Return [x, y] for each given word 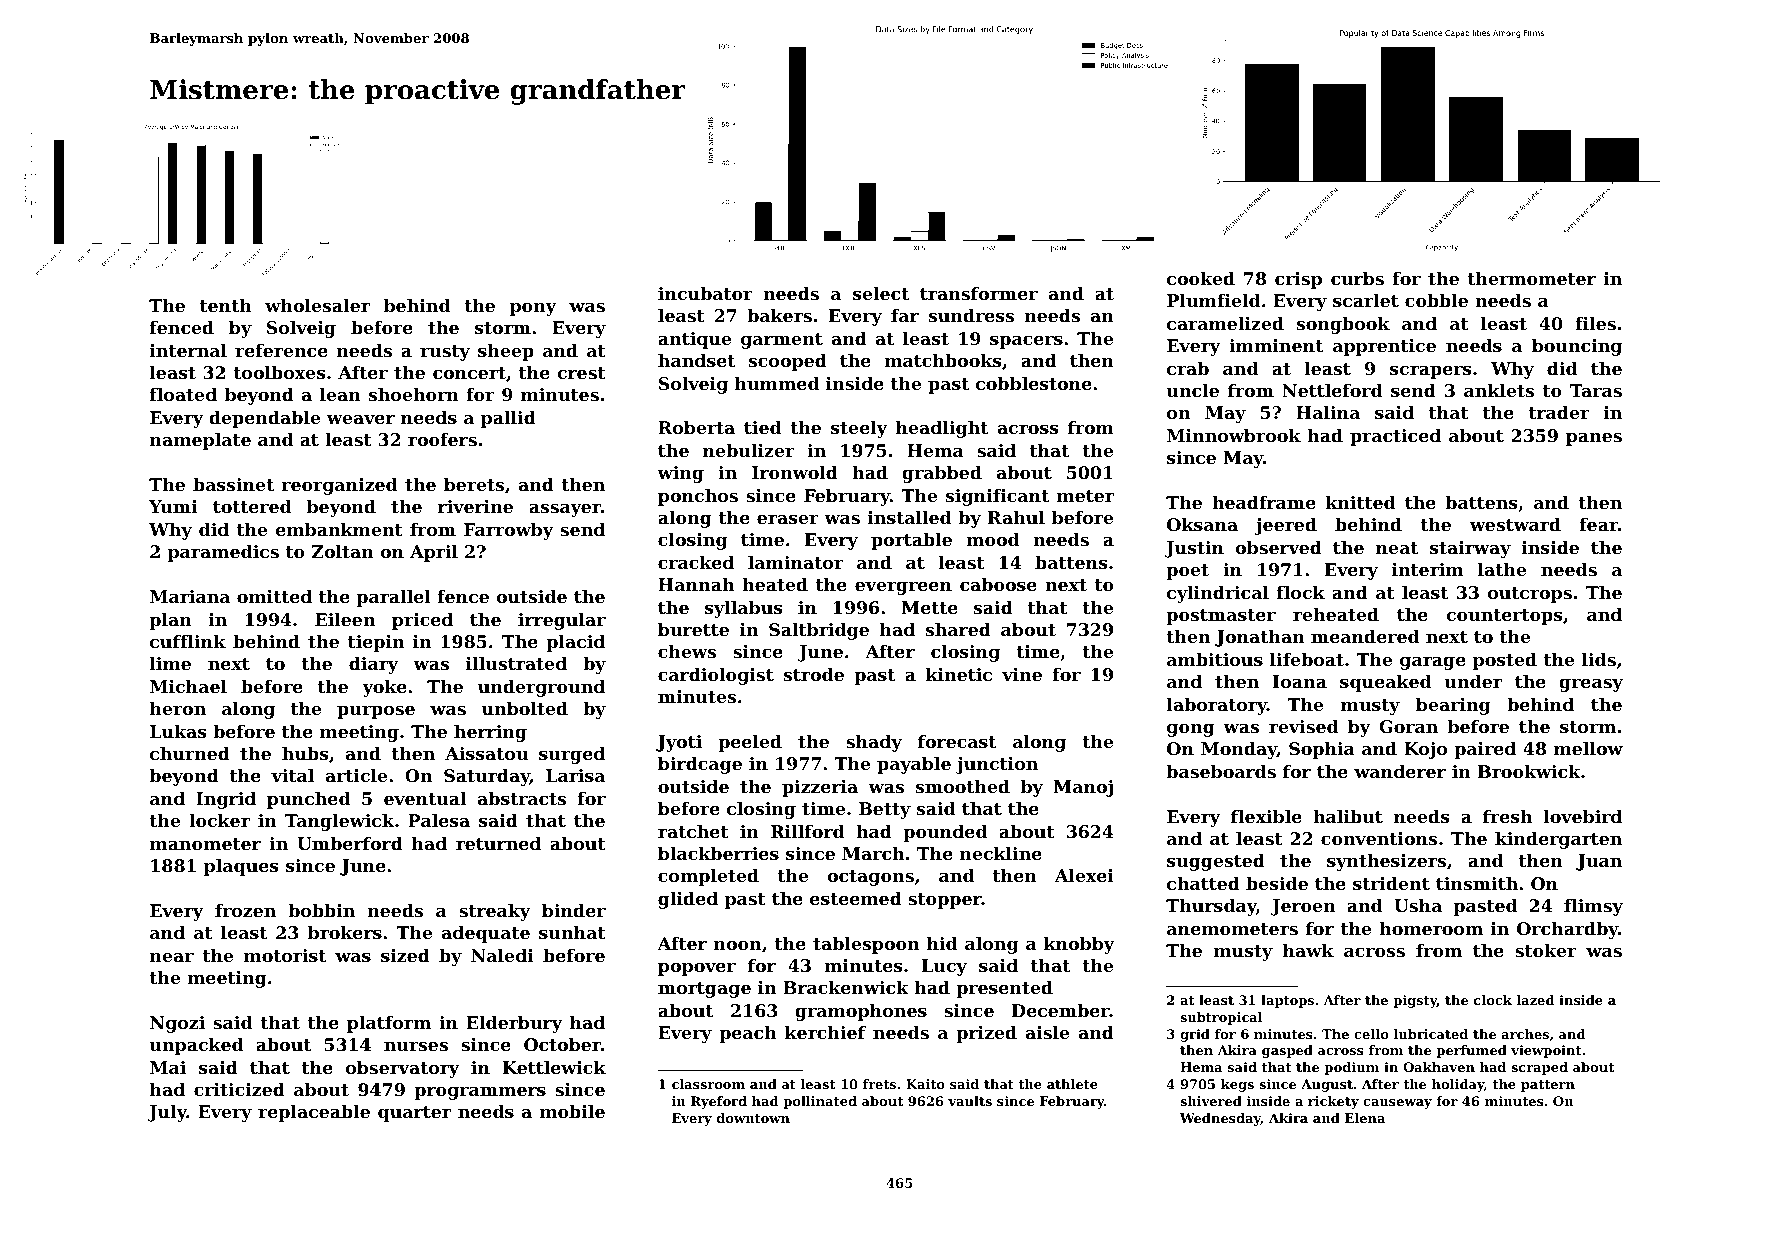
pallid [508, 419]
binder [574, 910]
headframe [1264, 502]
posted [1505, 661]
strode [814, 674]
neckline [1001, 853]
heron [178, 708]
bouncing [1577, 347]
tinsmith [1477, 883]
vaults [970, 1101]
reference [281, 350]
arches [1525, 1034]
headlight [942, 429]
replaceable [314, 1113]
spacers [1026, 342]
